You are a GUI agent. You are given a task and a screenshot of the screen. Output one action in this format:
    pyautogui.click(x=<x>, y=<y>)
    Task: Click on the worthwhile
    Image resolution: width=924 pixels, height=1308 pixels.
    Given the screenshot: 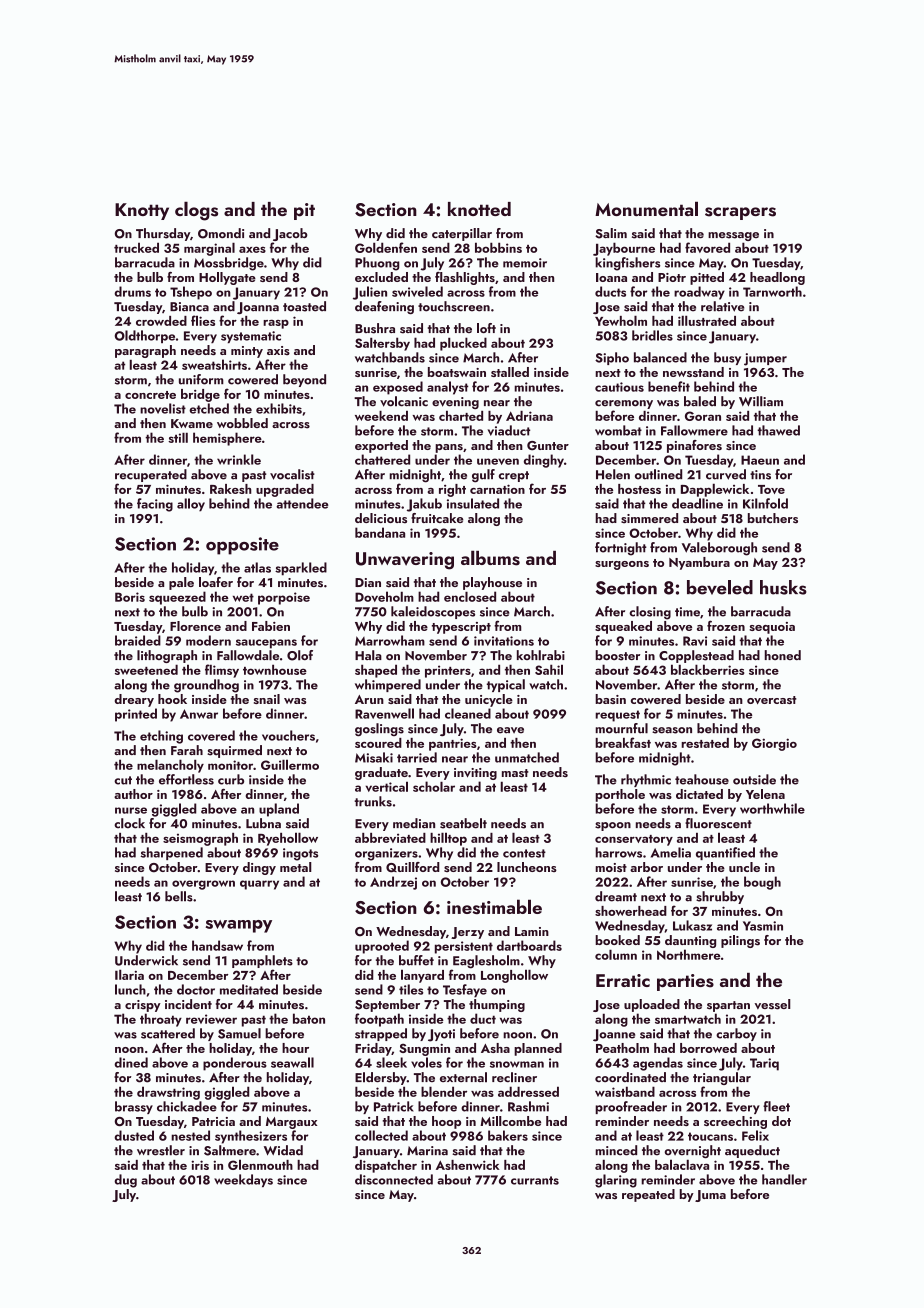 What is the action you would take?
    pyautogui.click(x=772, y=808)
